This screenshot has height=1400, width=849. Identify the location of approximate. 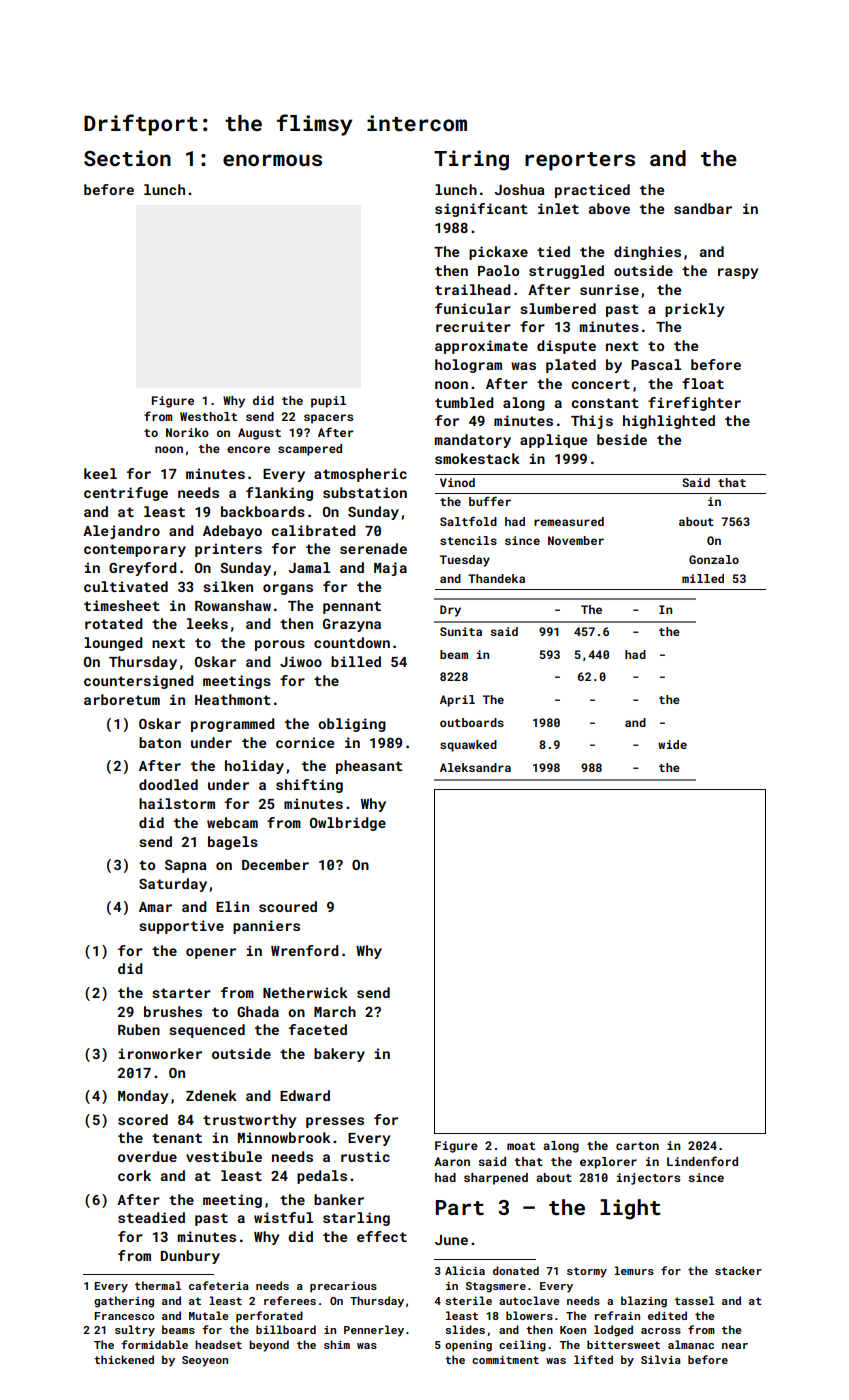
(481, 347).
